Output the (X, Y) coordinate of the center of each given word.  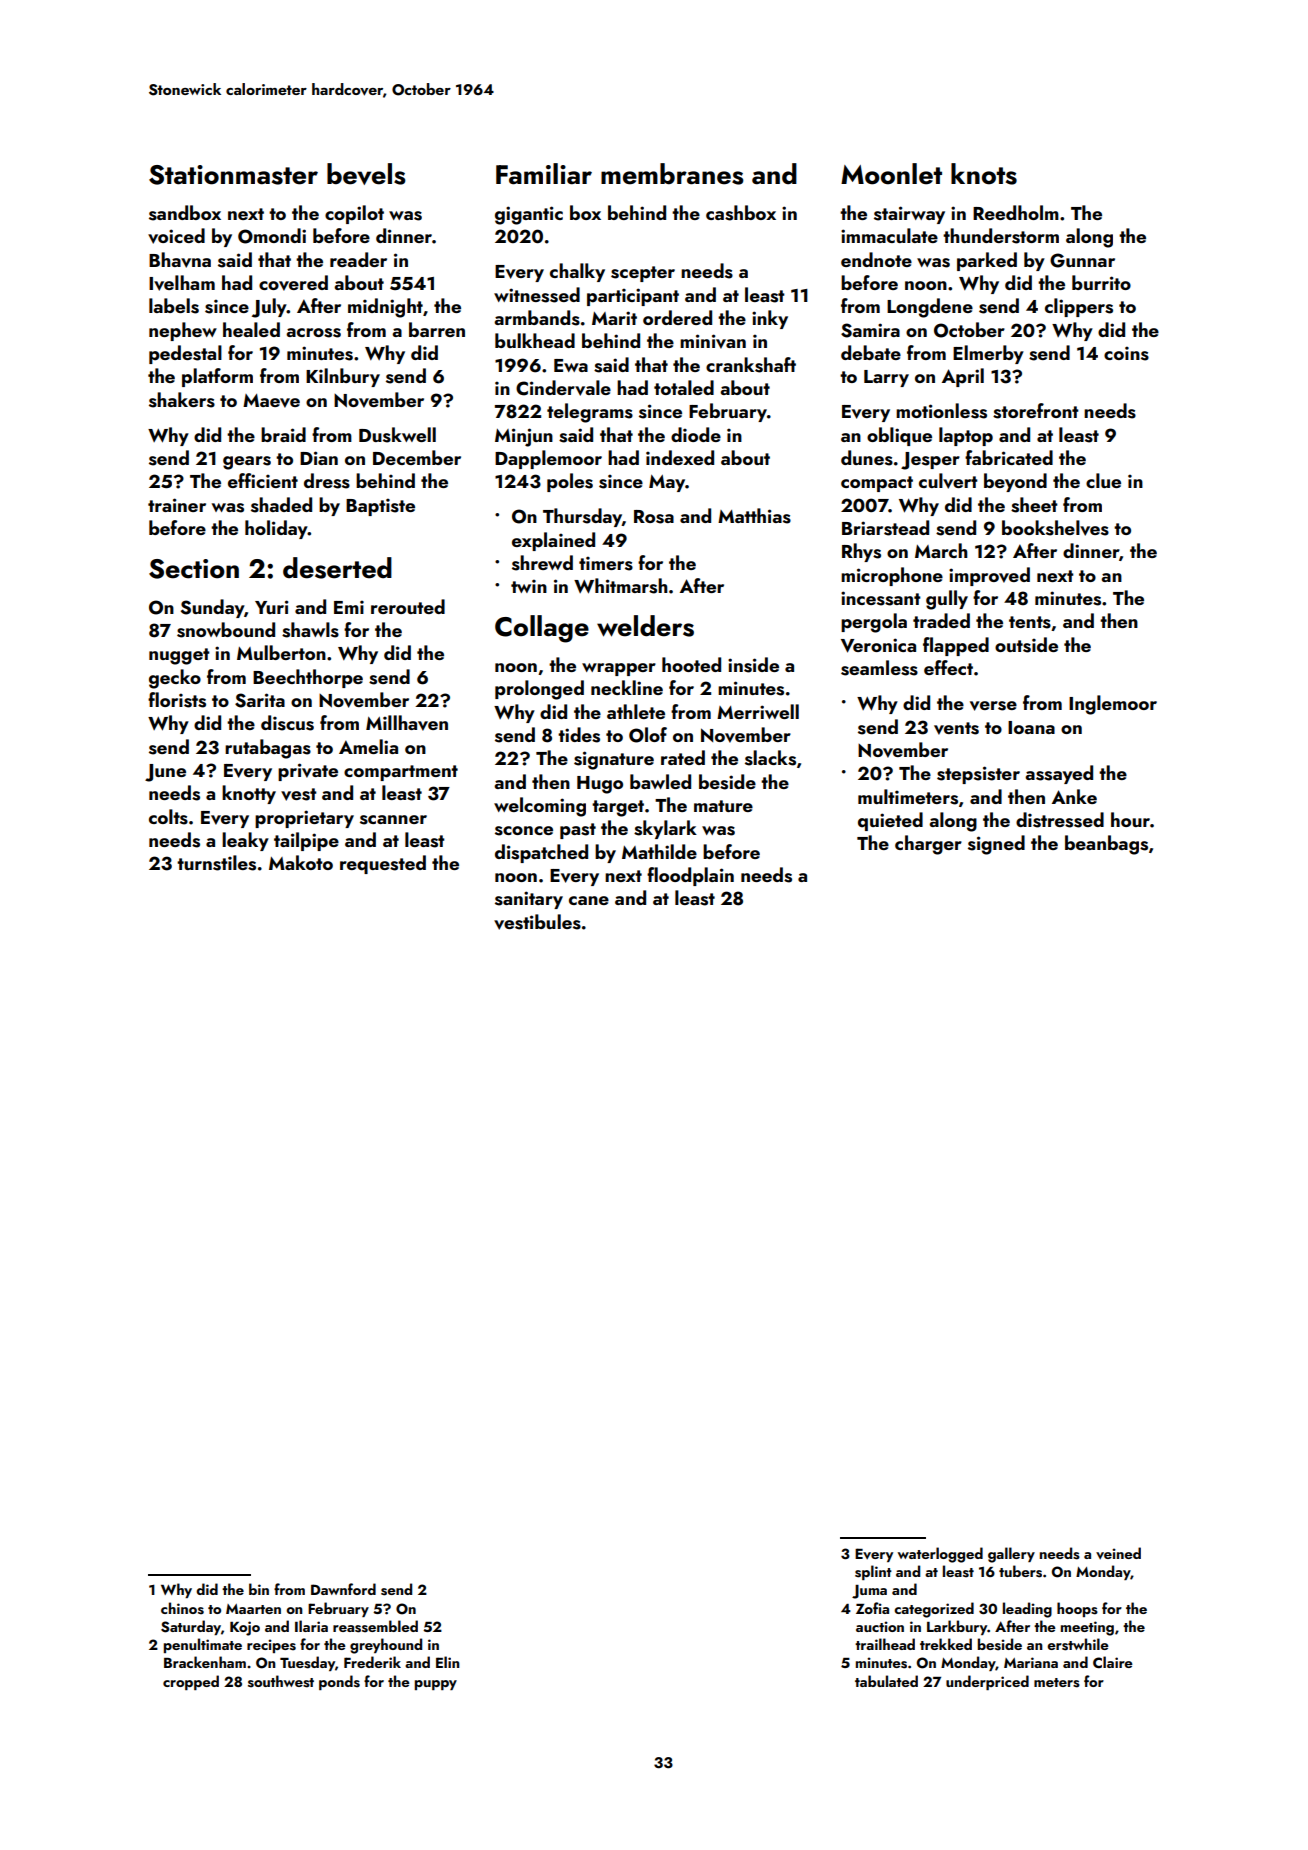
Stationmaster (233, 175)
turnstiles (216, 863)
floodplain (690, 876)
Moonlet (891, 174)
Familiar (544, 174)
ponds (339, 1682)
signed (996, 845)
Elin (448, 1662)
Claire (1113, 1662)
